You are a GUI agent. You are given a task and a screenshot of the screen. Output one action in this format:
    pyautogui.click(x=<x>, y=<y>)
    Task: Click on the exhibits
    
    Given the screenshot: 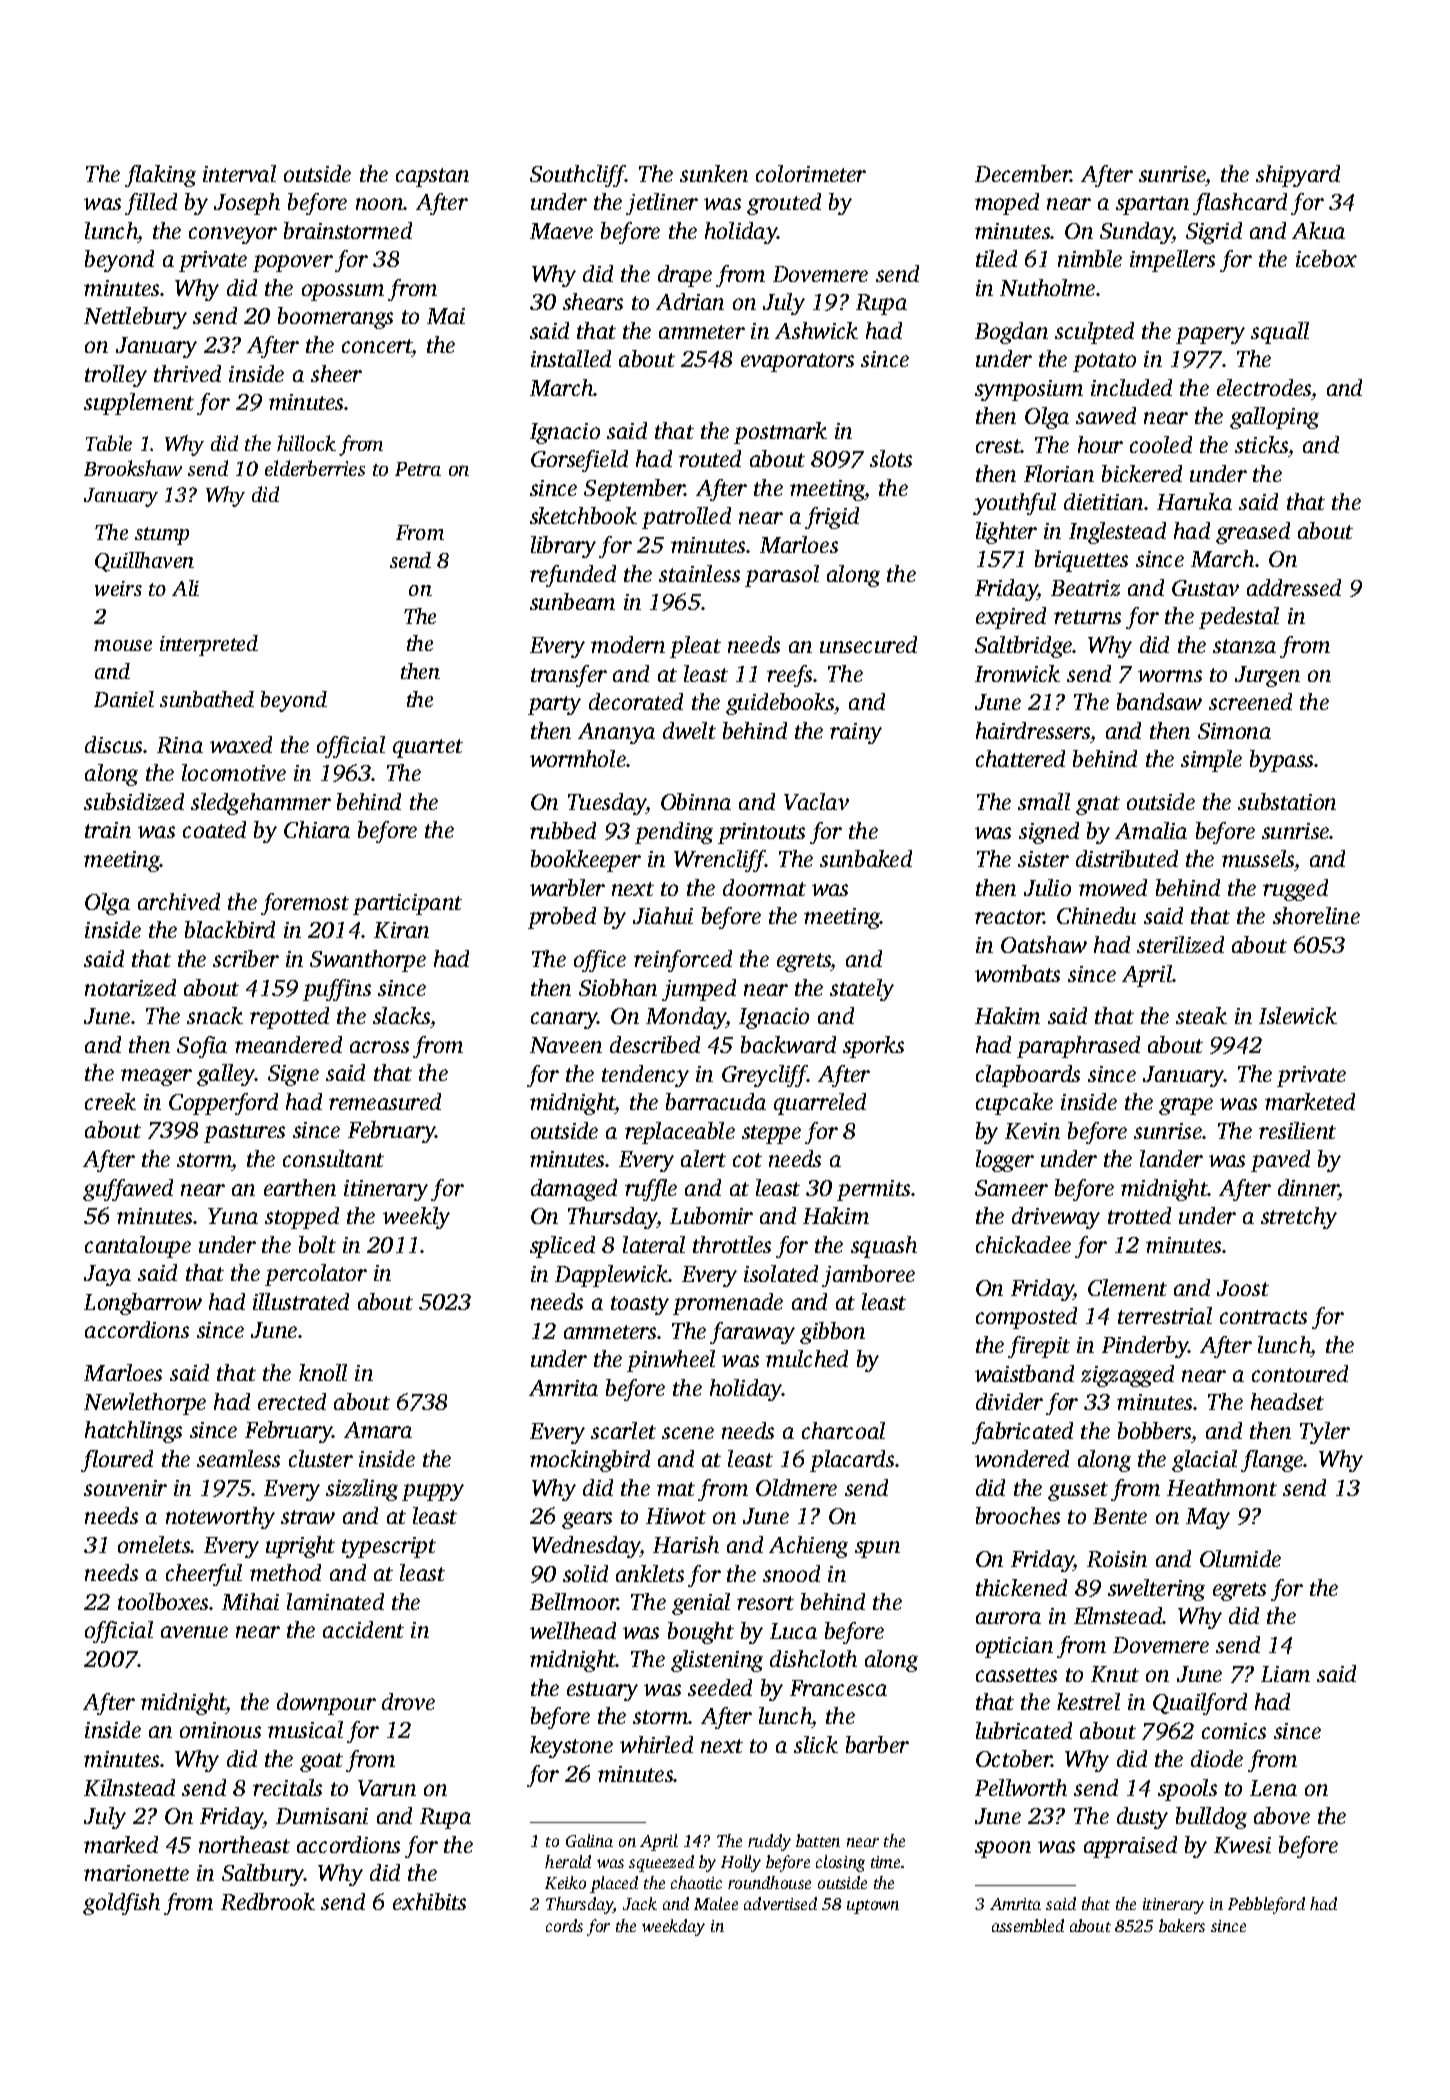 What is the action you would take?
    pyautogui.click(x=429, y=1901)
